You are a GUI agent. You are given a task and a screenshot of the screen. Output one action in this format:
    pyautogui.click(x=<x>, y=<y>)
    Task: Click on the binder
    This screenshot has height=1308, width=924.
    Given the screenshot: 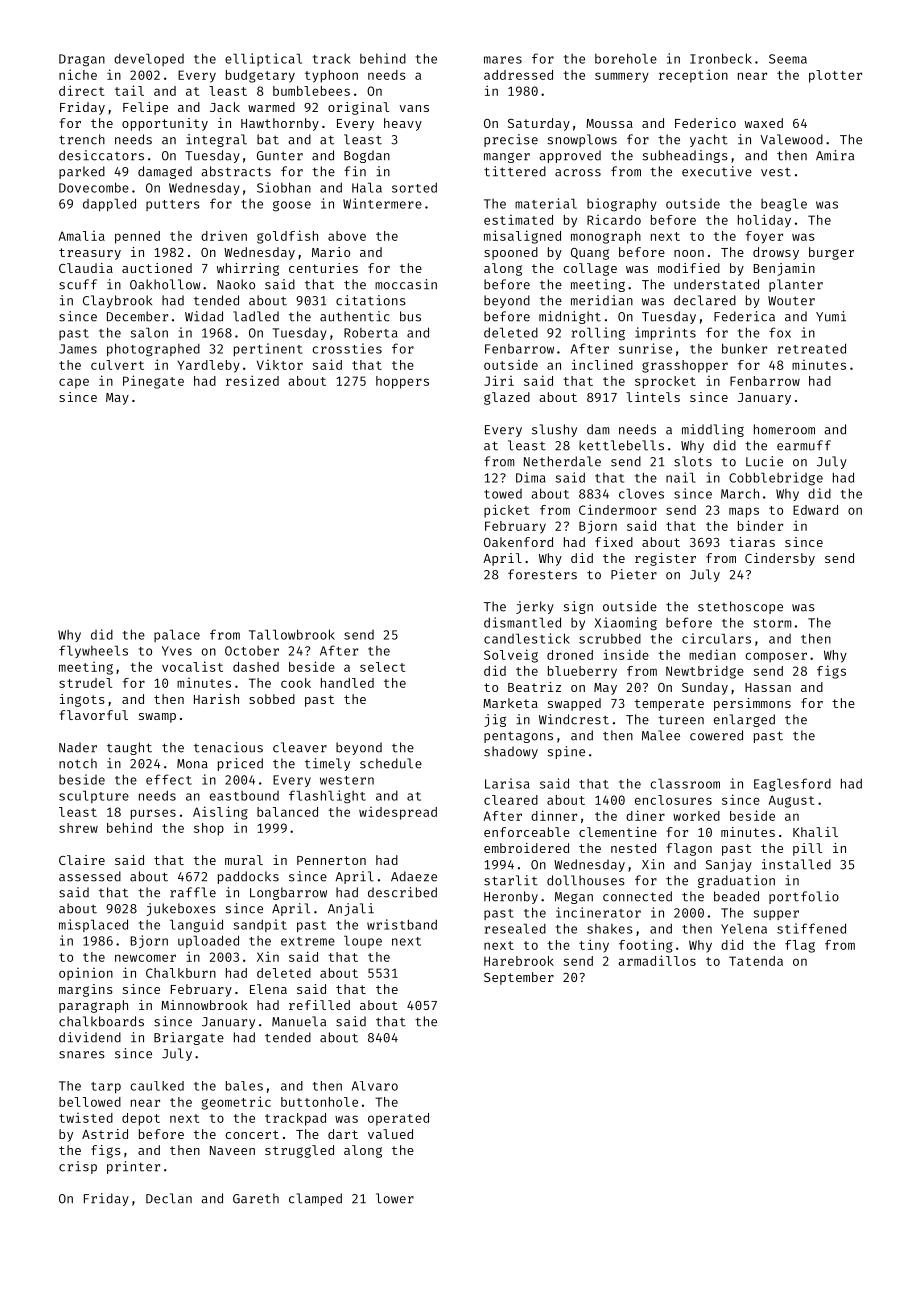 What is the action you would take?
    pyautogui.click(x=760, y=525)
